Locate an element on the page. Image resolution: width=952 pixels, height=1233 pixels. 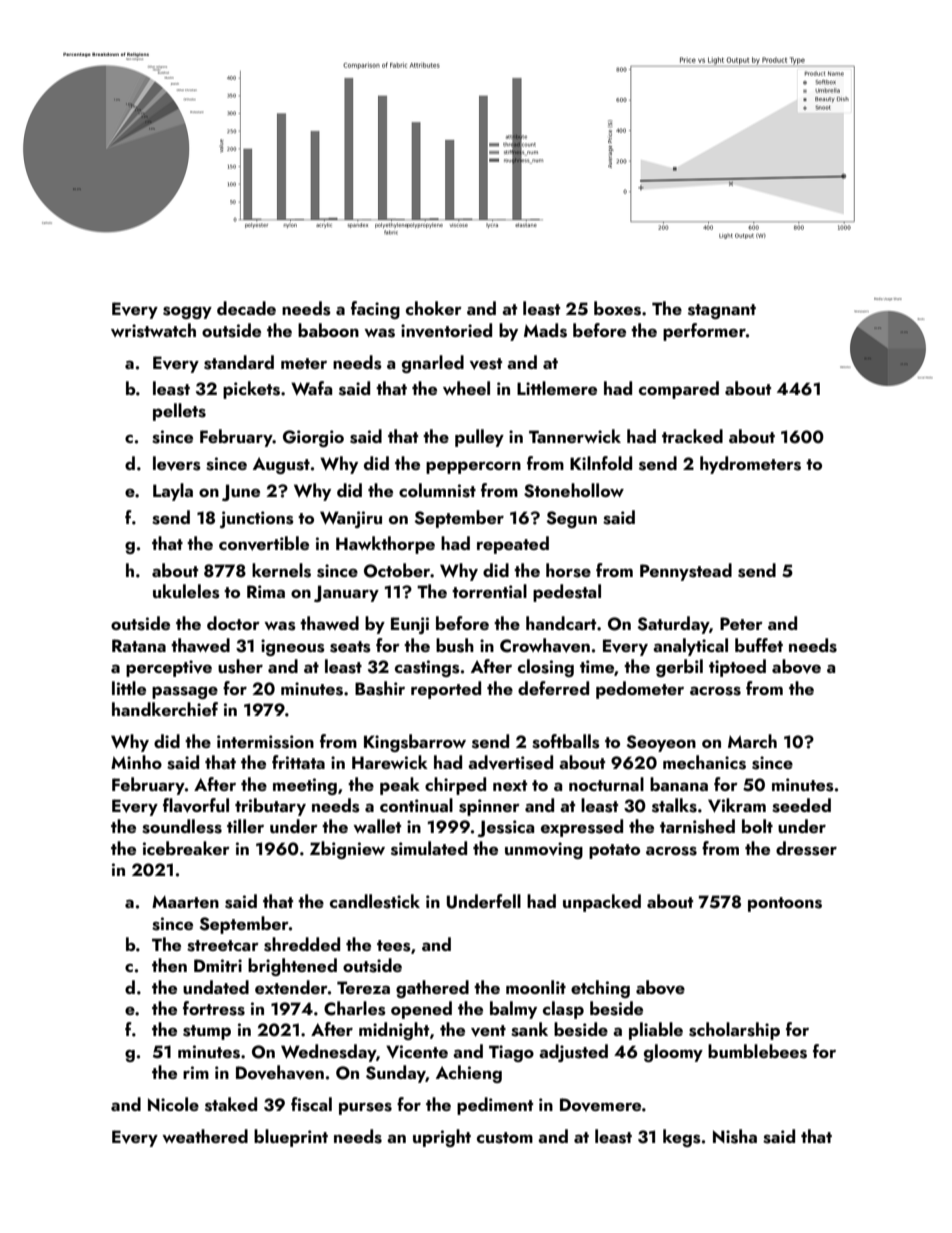
decade is located at coordinates (246, 308).
